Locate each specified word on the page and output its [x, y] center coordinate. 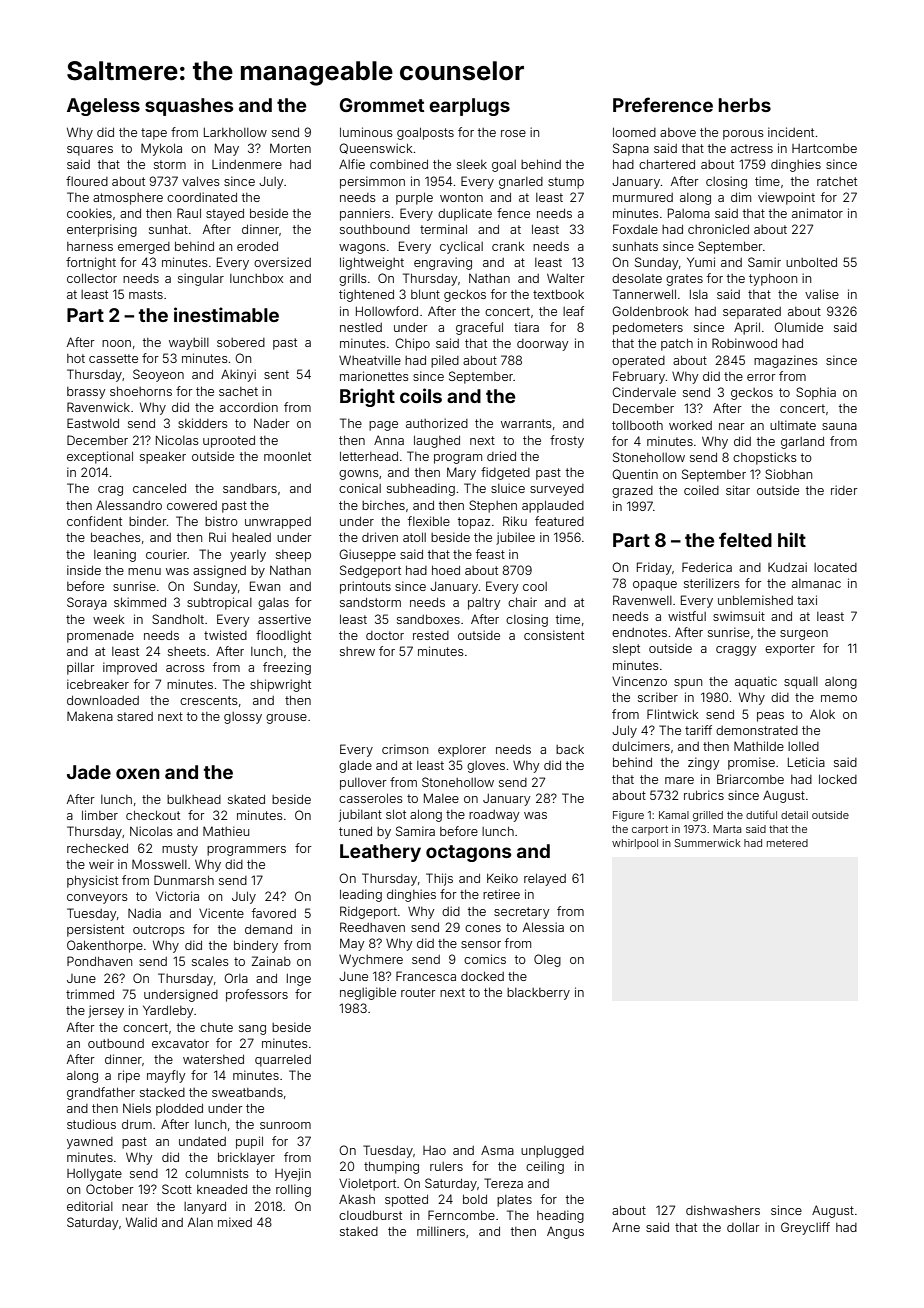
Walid [141, 1222]
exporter [790, 650]
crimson [405, 749]
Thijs [439, 879]
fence [513, 213]
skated [246, 799]
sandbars [250, 488]
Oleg [547, 960]
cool [535, 586]
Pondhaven [99, 961]
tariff [698, 730]
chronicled [718, 229]
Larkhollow [235, 132]
